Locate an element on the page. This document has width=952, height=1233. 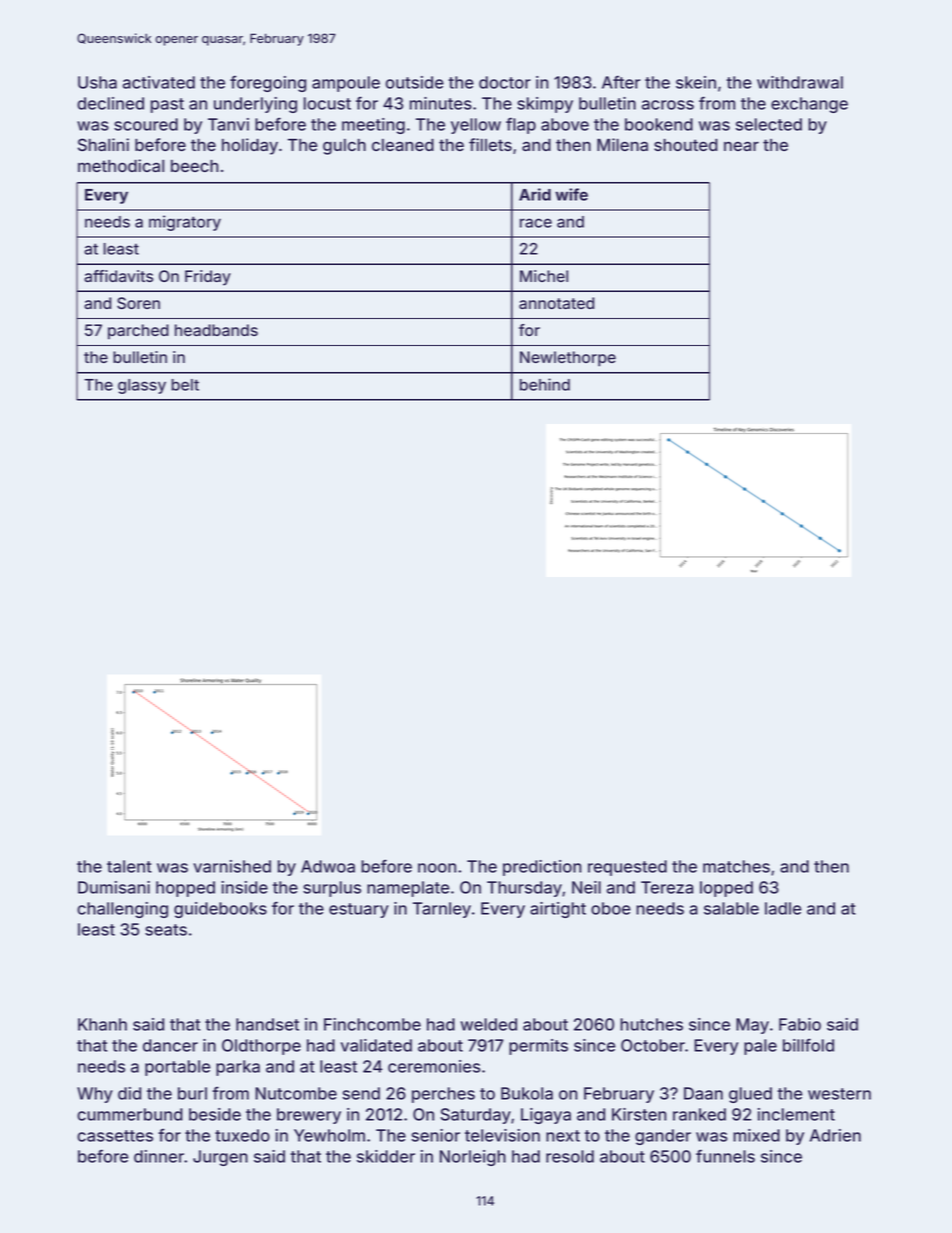
declined is located at coordinates (110, 103).
